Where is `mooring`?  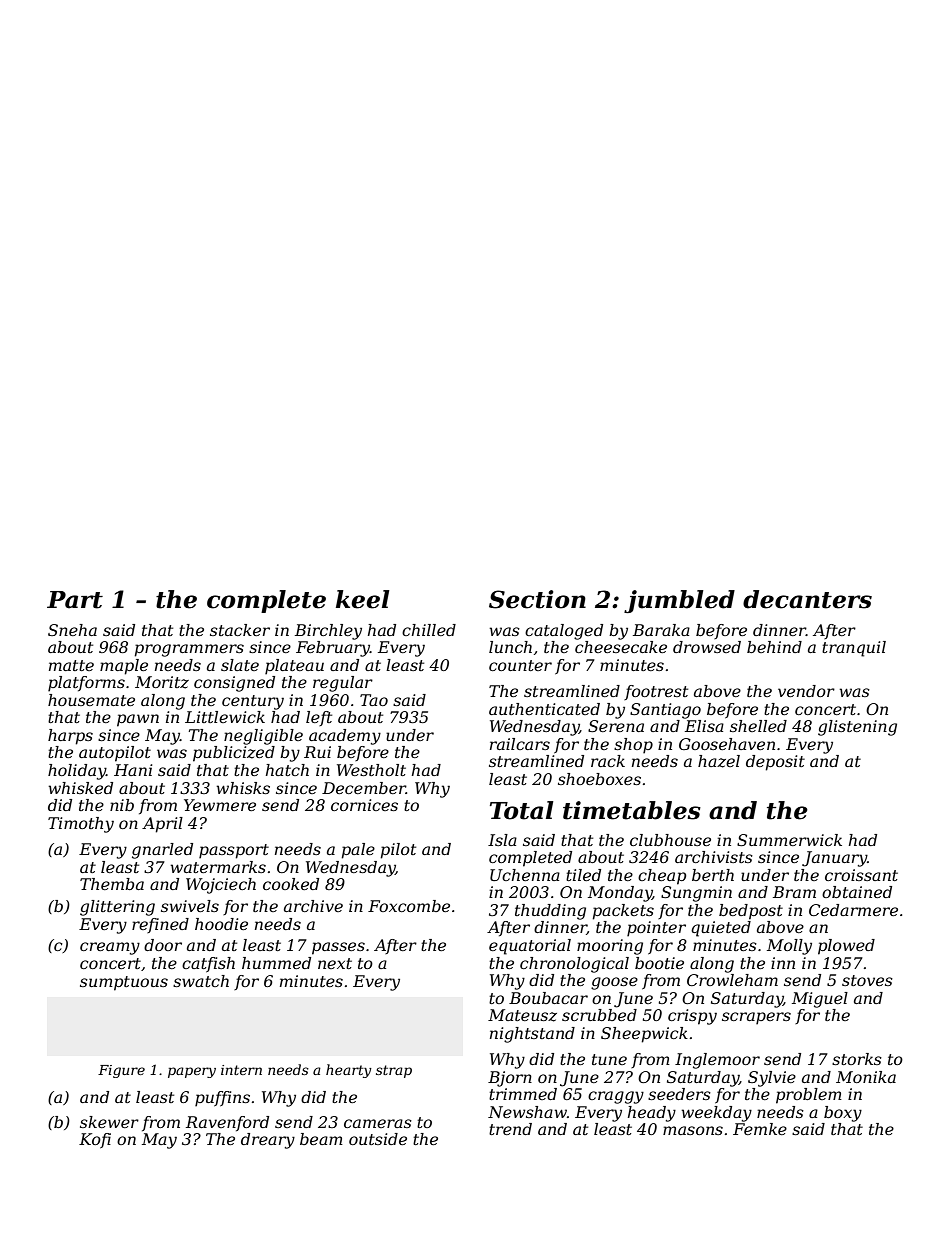 mooring is located at coordinates (610, 947).
